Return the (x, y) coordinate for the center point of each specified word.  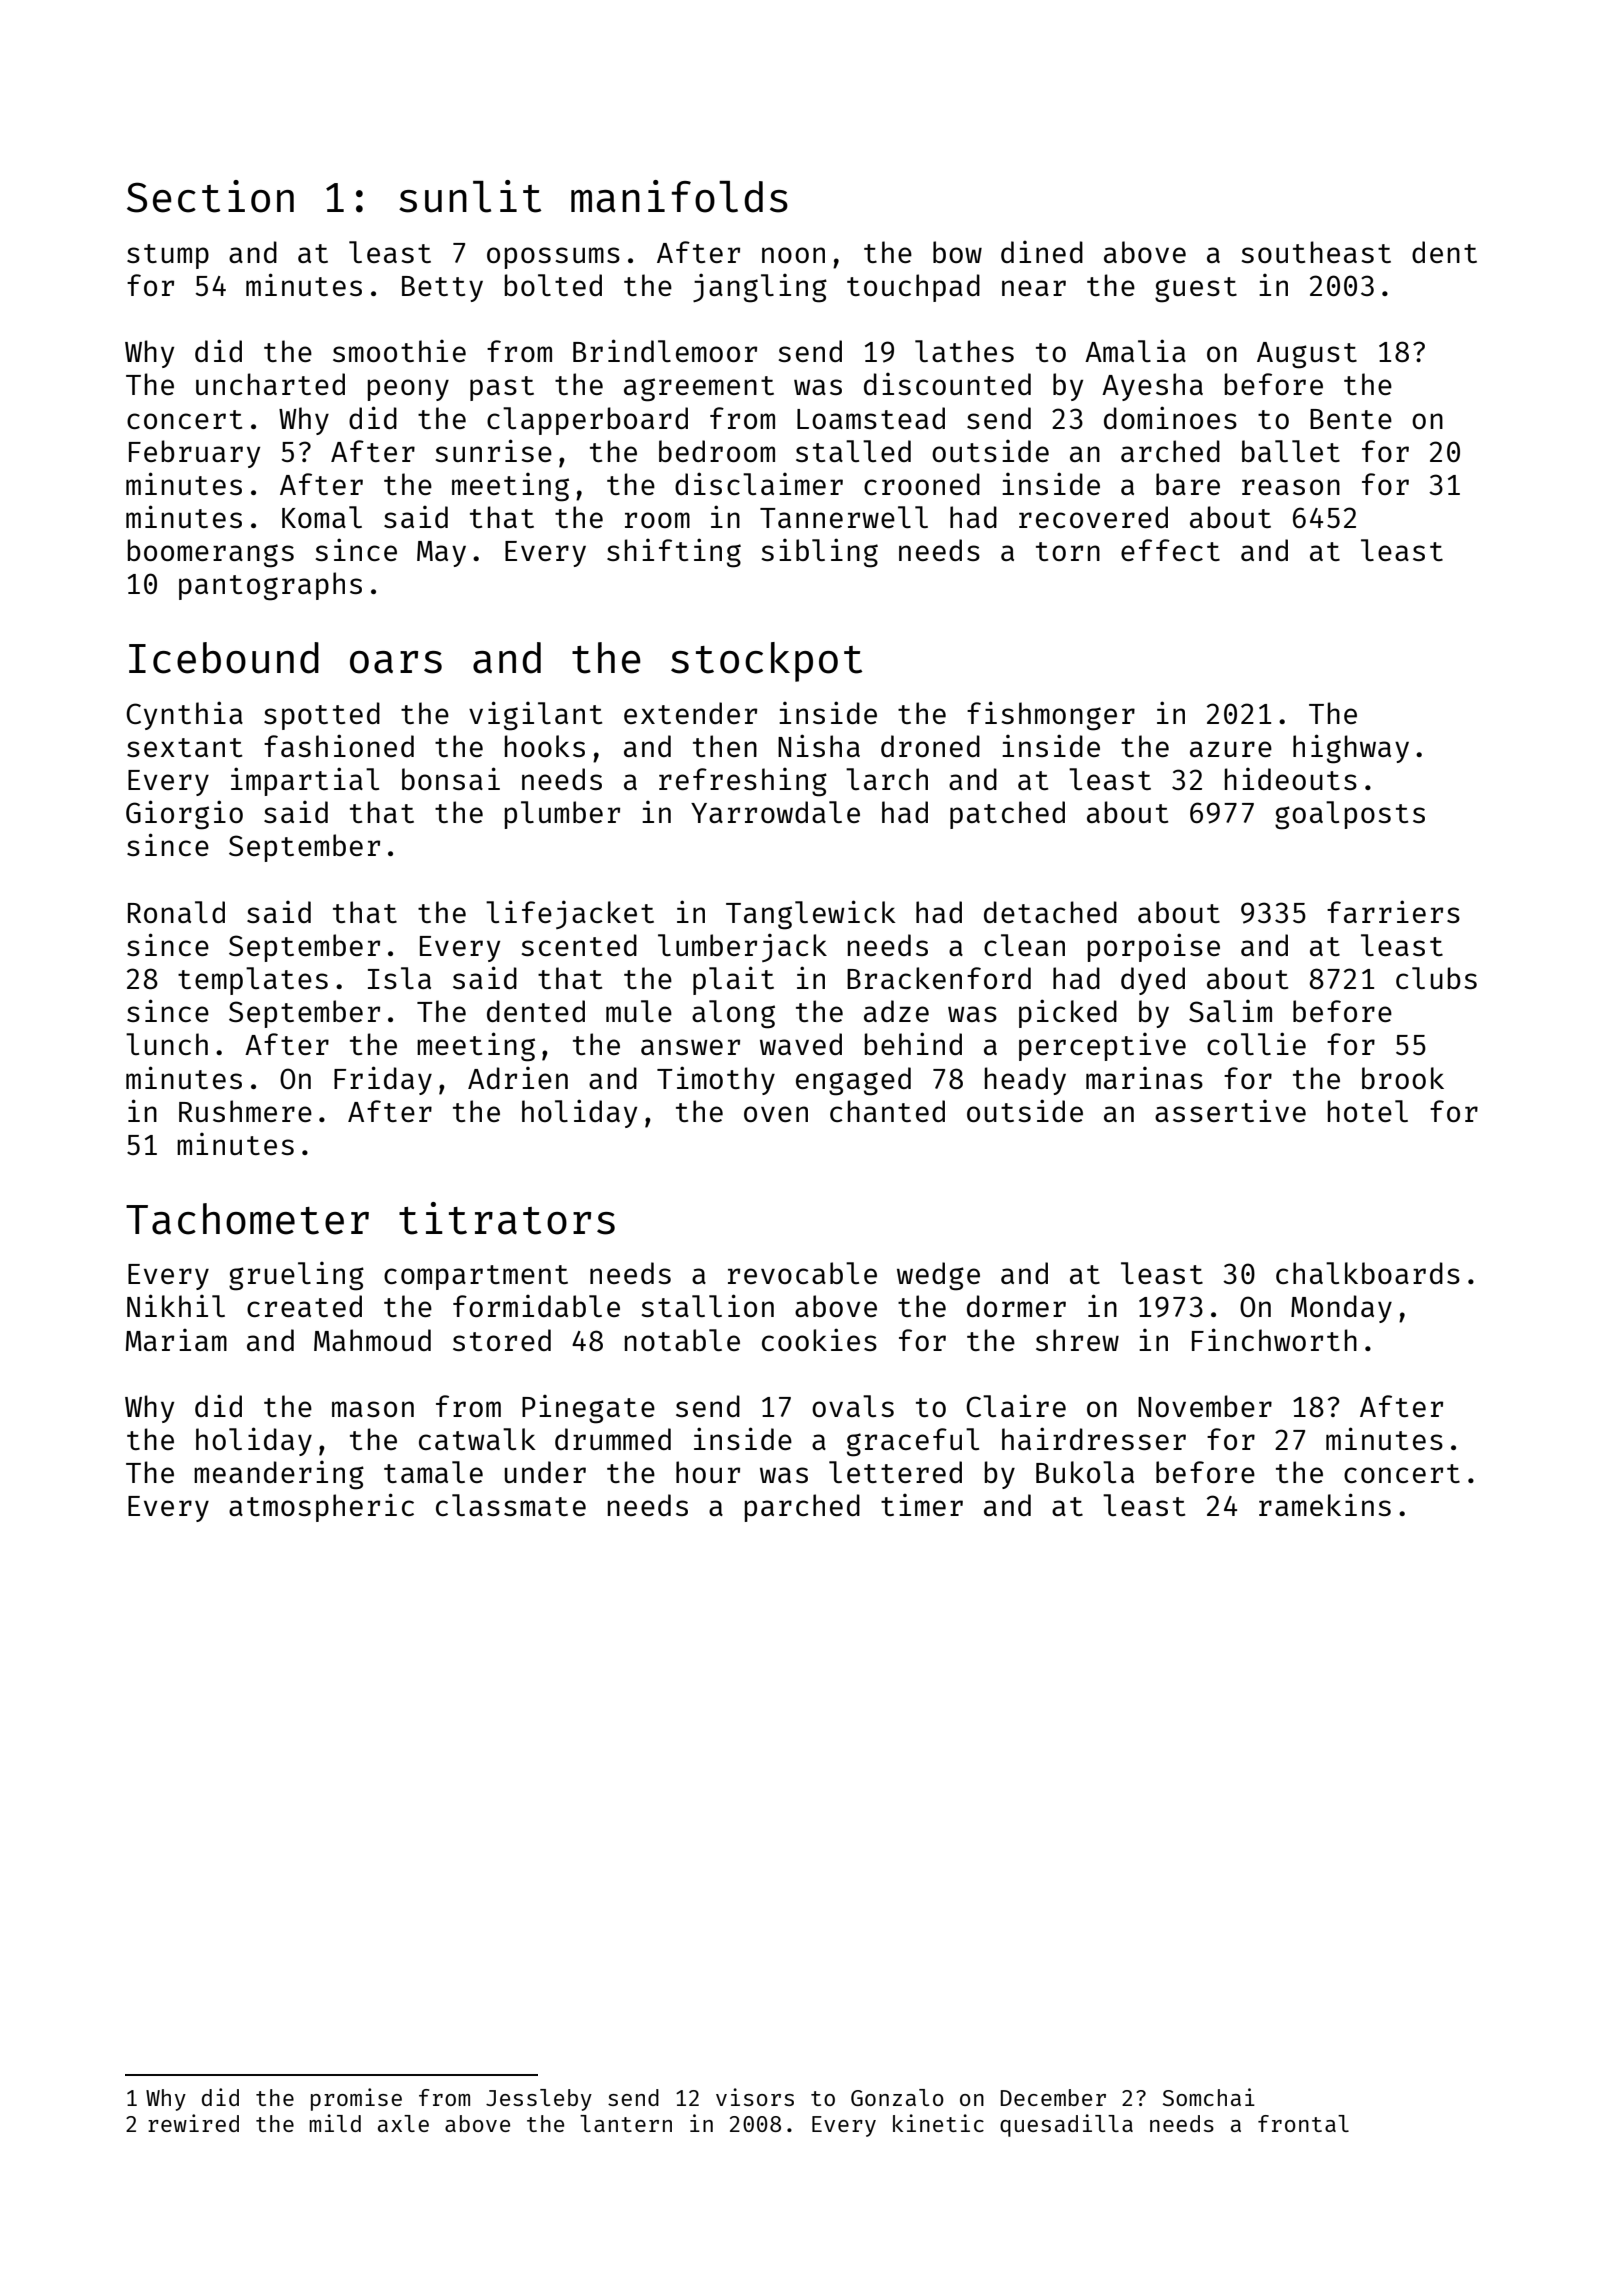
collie (1256, 1043)
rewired (193, 2123)
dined (1042, 252)
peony (408, 390)
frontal (1303, 2123)
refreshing (743, 782)
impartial (305, 781)
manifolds (679, 196)
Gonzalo (897, 2097)
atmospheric (321, 1507)
